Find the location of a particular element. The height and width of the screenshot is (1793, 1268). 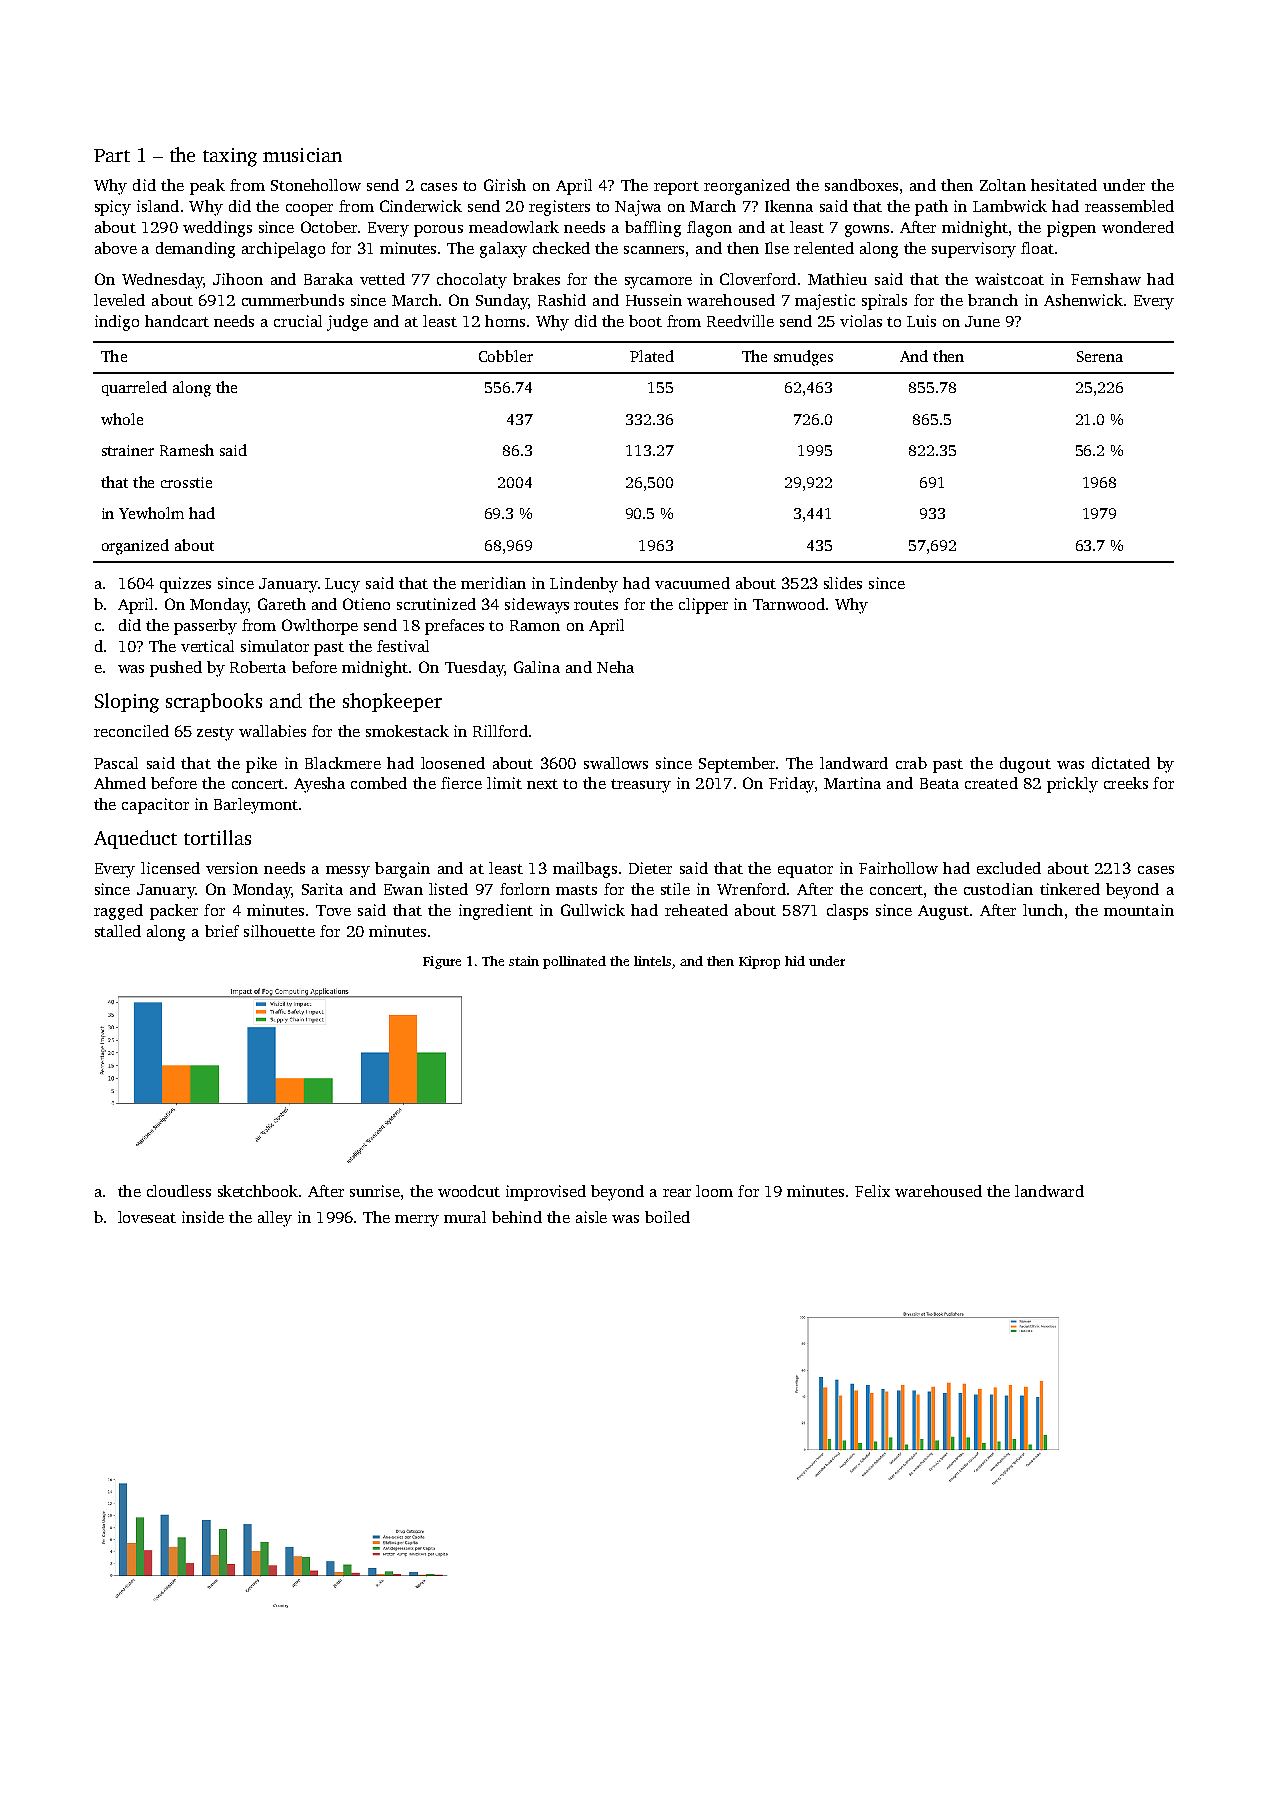

cloudless is located at coordinates (179, 1191).
